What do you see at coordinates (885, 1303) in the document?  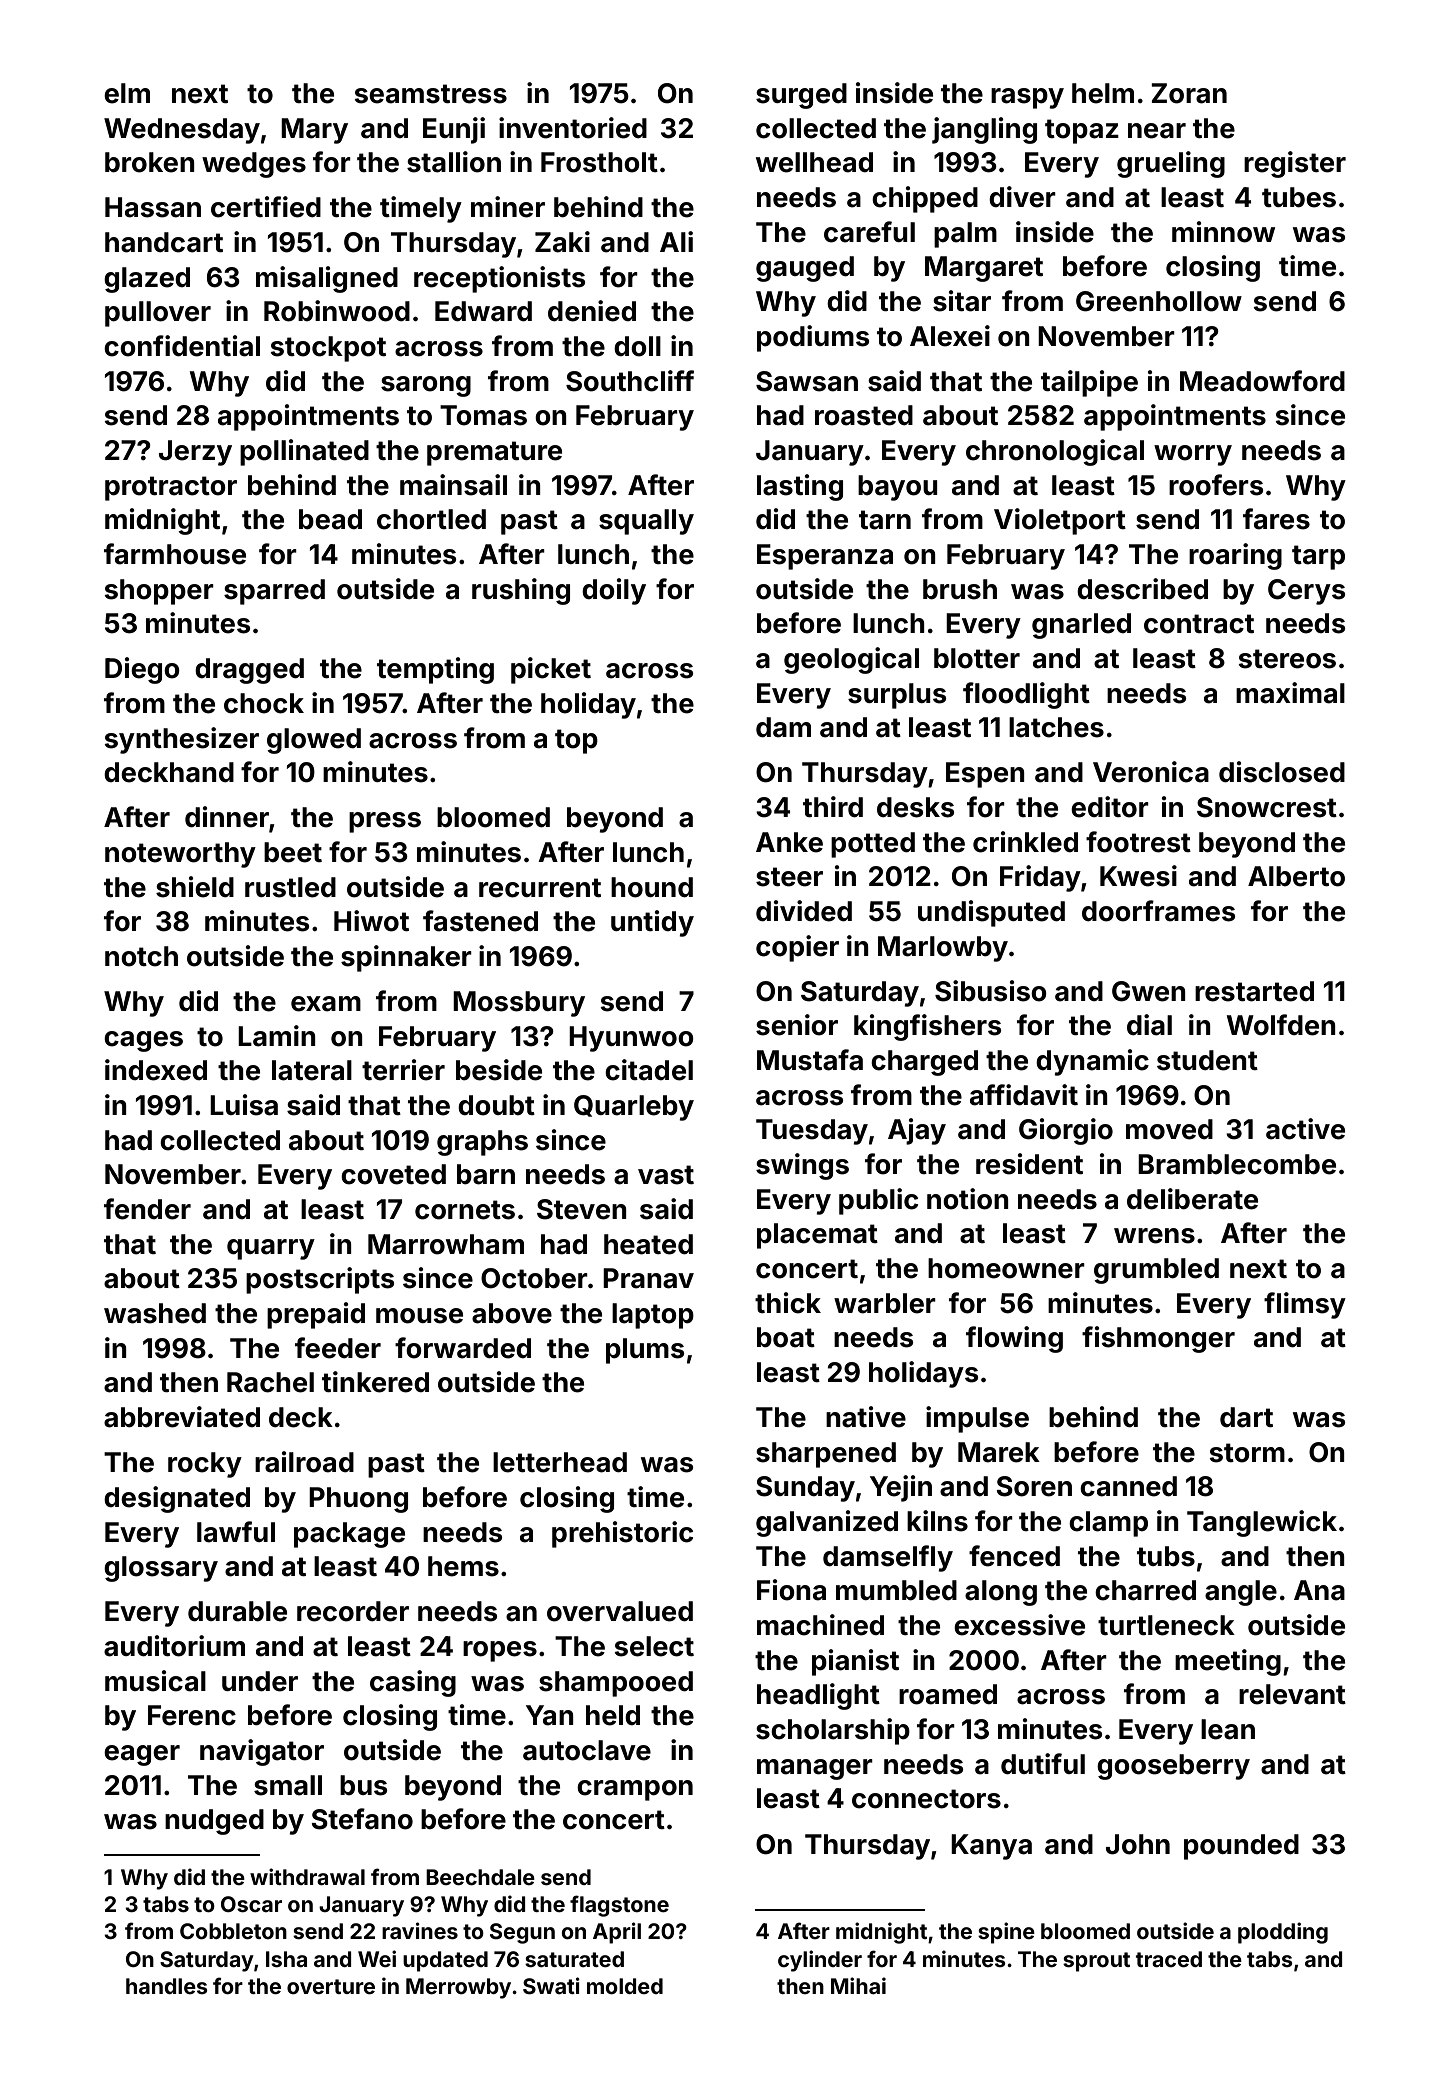 I see `warbler` at bounding box center [885, 1303].
